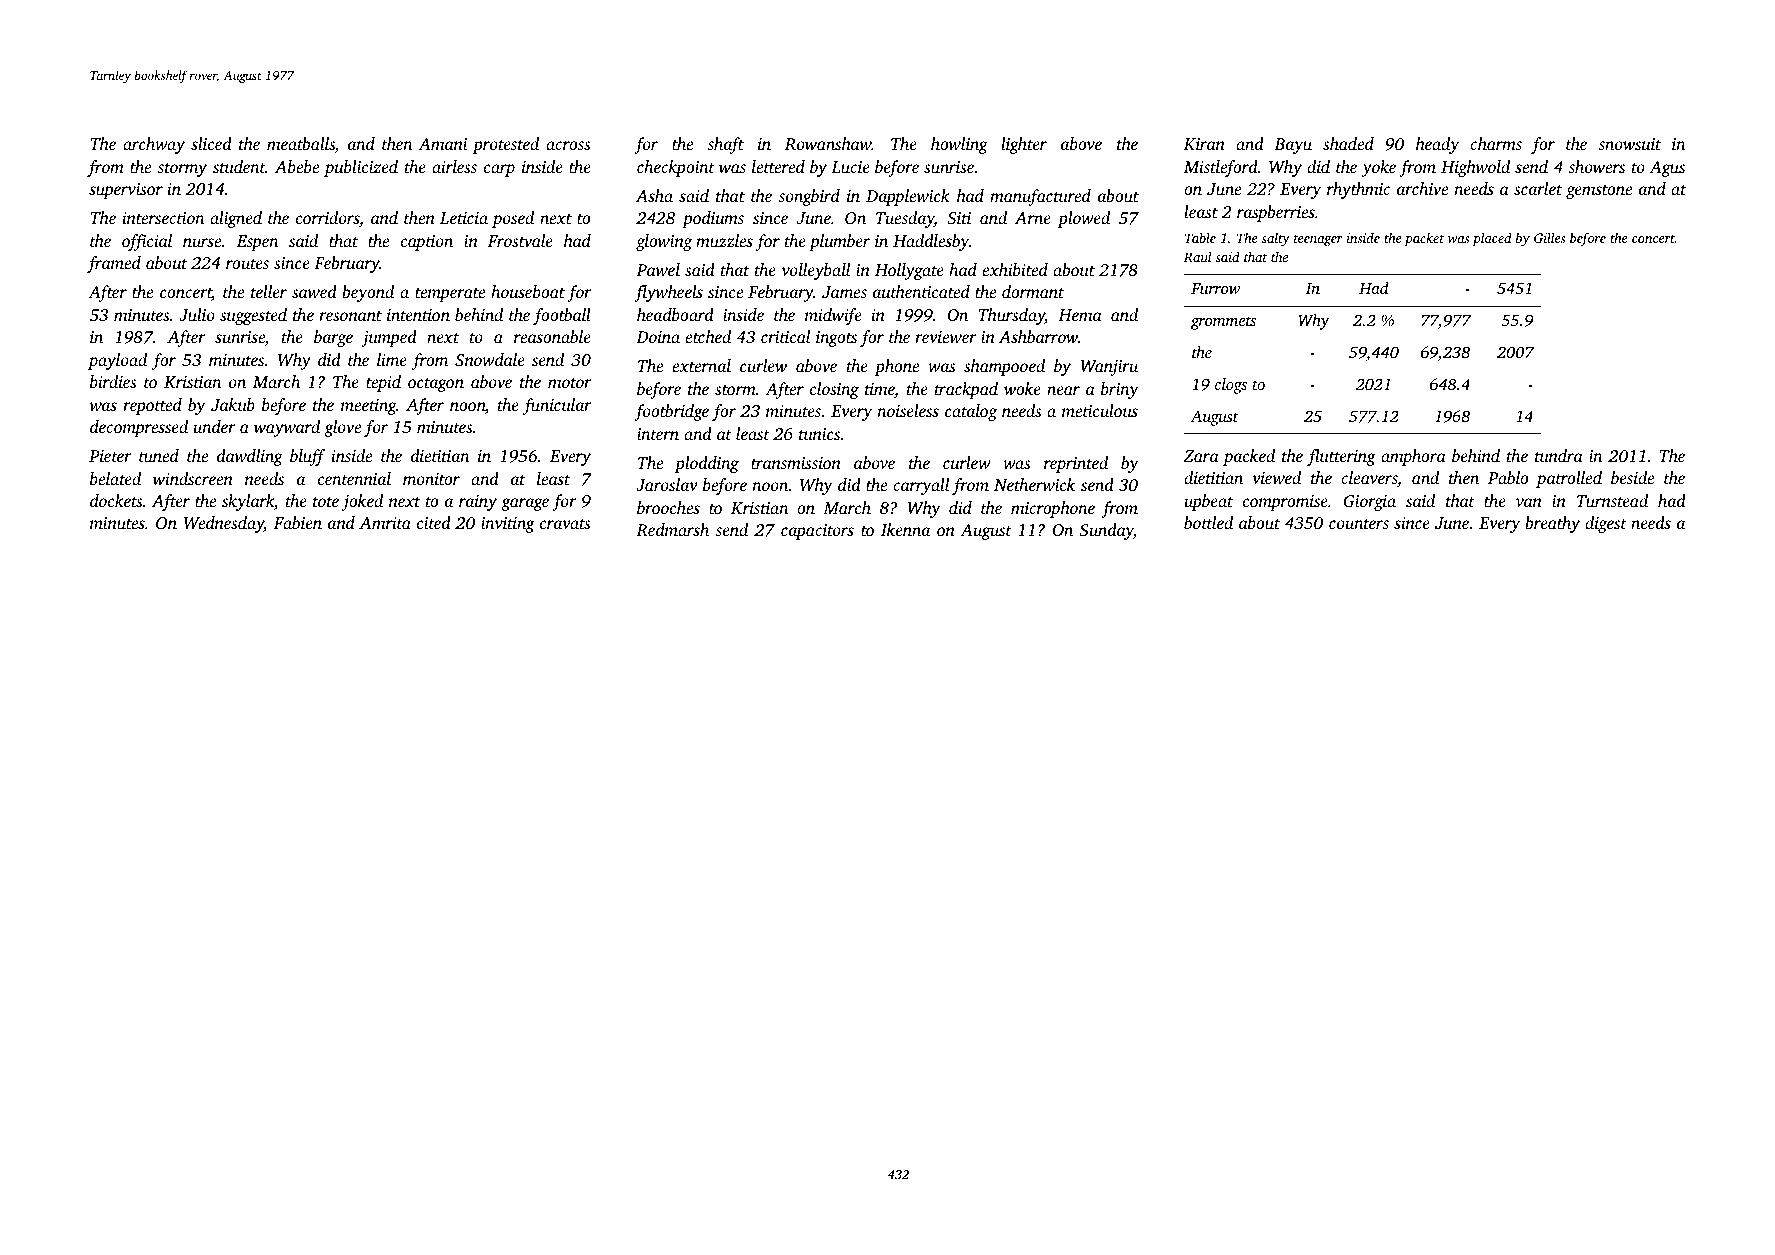 This screenshot has width=1775, height=1255. Describe the element at coordinates (706, 464) in the screenshot. I see `plodding` at that location.
